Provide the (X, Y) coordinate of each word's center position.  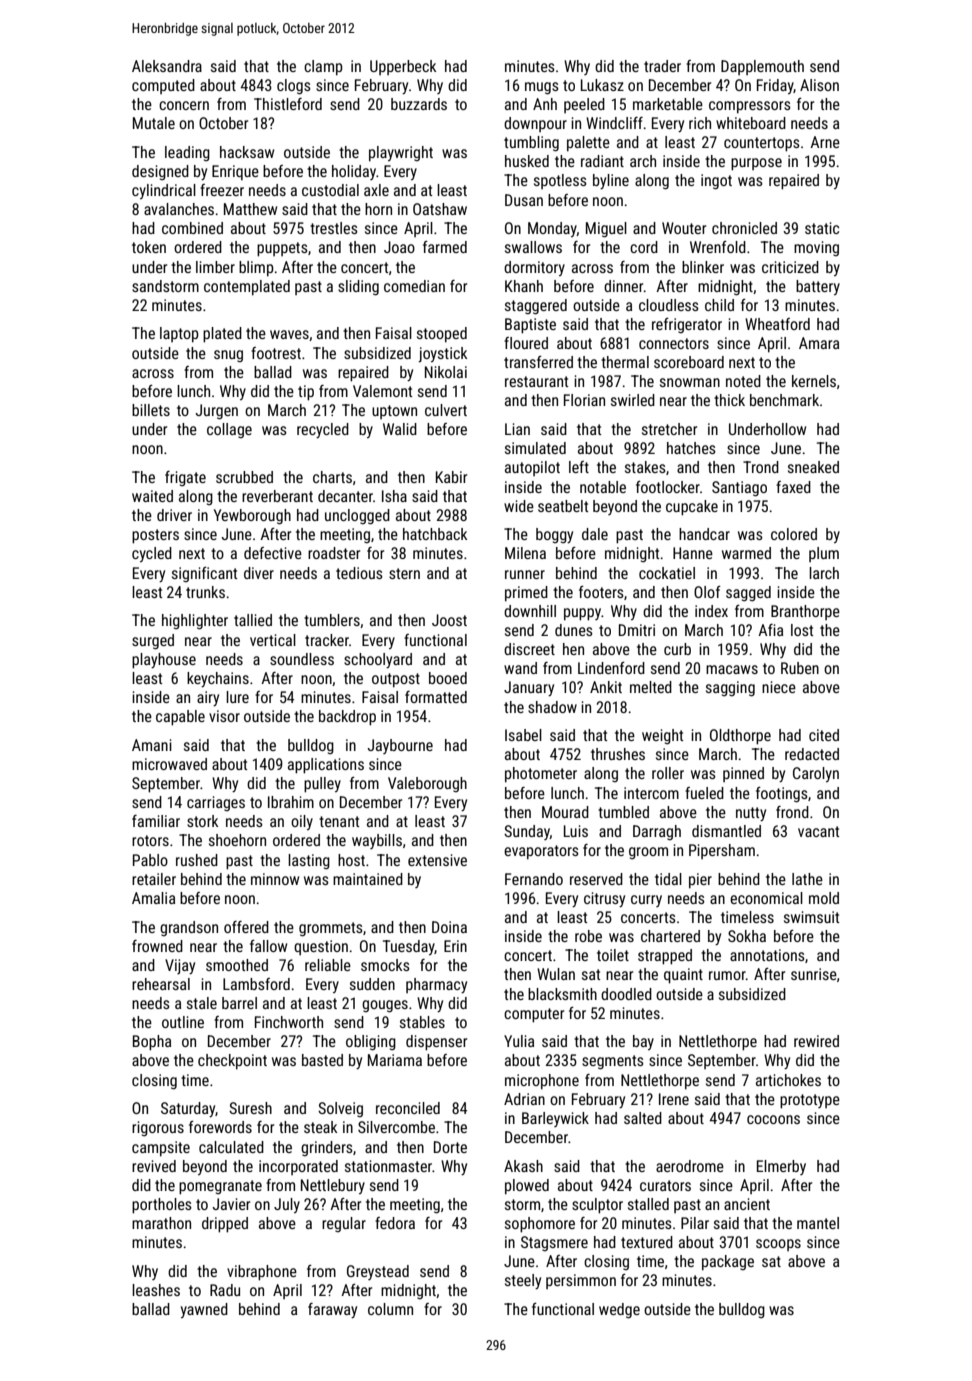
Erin (455, 946)
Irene (674, 1099)
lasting (309, 861)
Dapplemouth (762, 67)
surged (153, 642)
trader (662, 66)
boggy (554, 535)
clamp (323, 68)
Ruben (800, 668)
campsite (161, 1149)
